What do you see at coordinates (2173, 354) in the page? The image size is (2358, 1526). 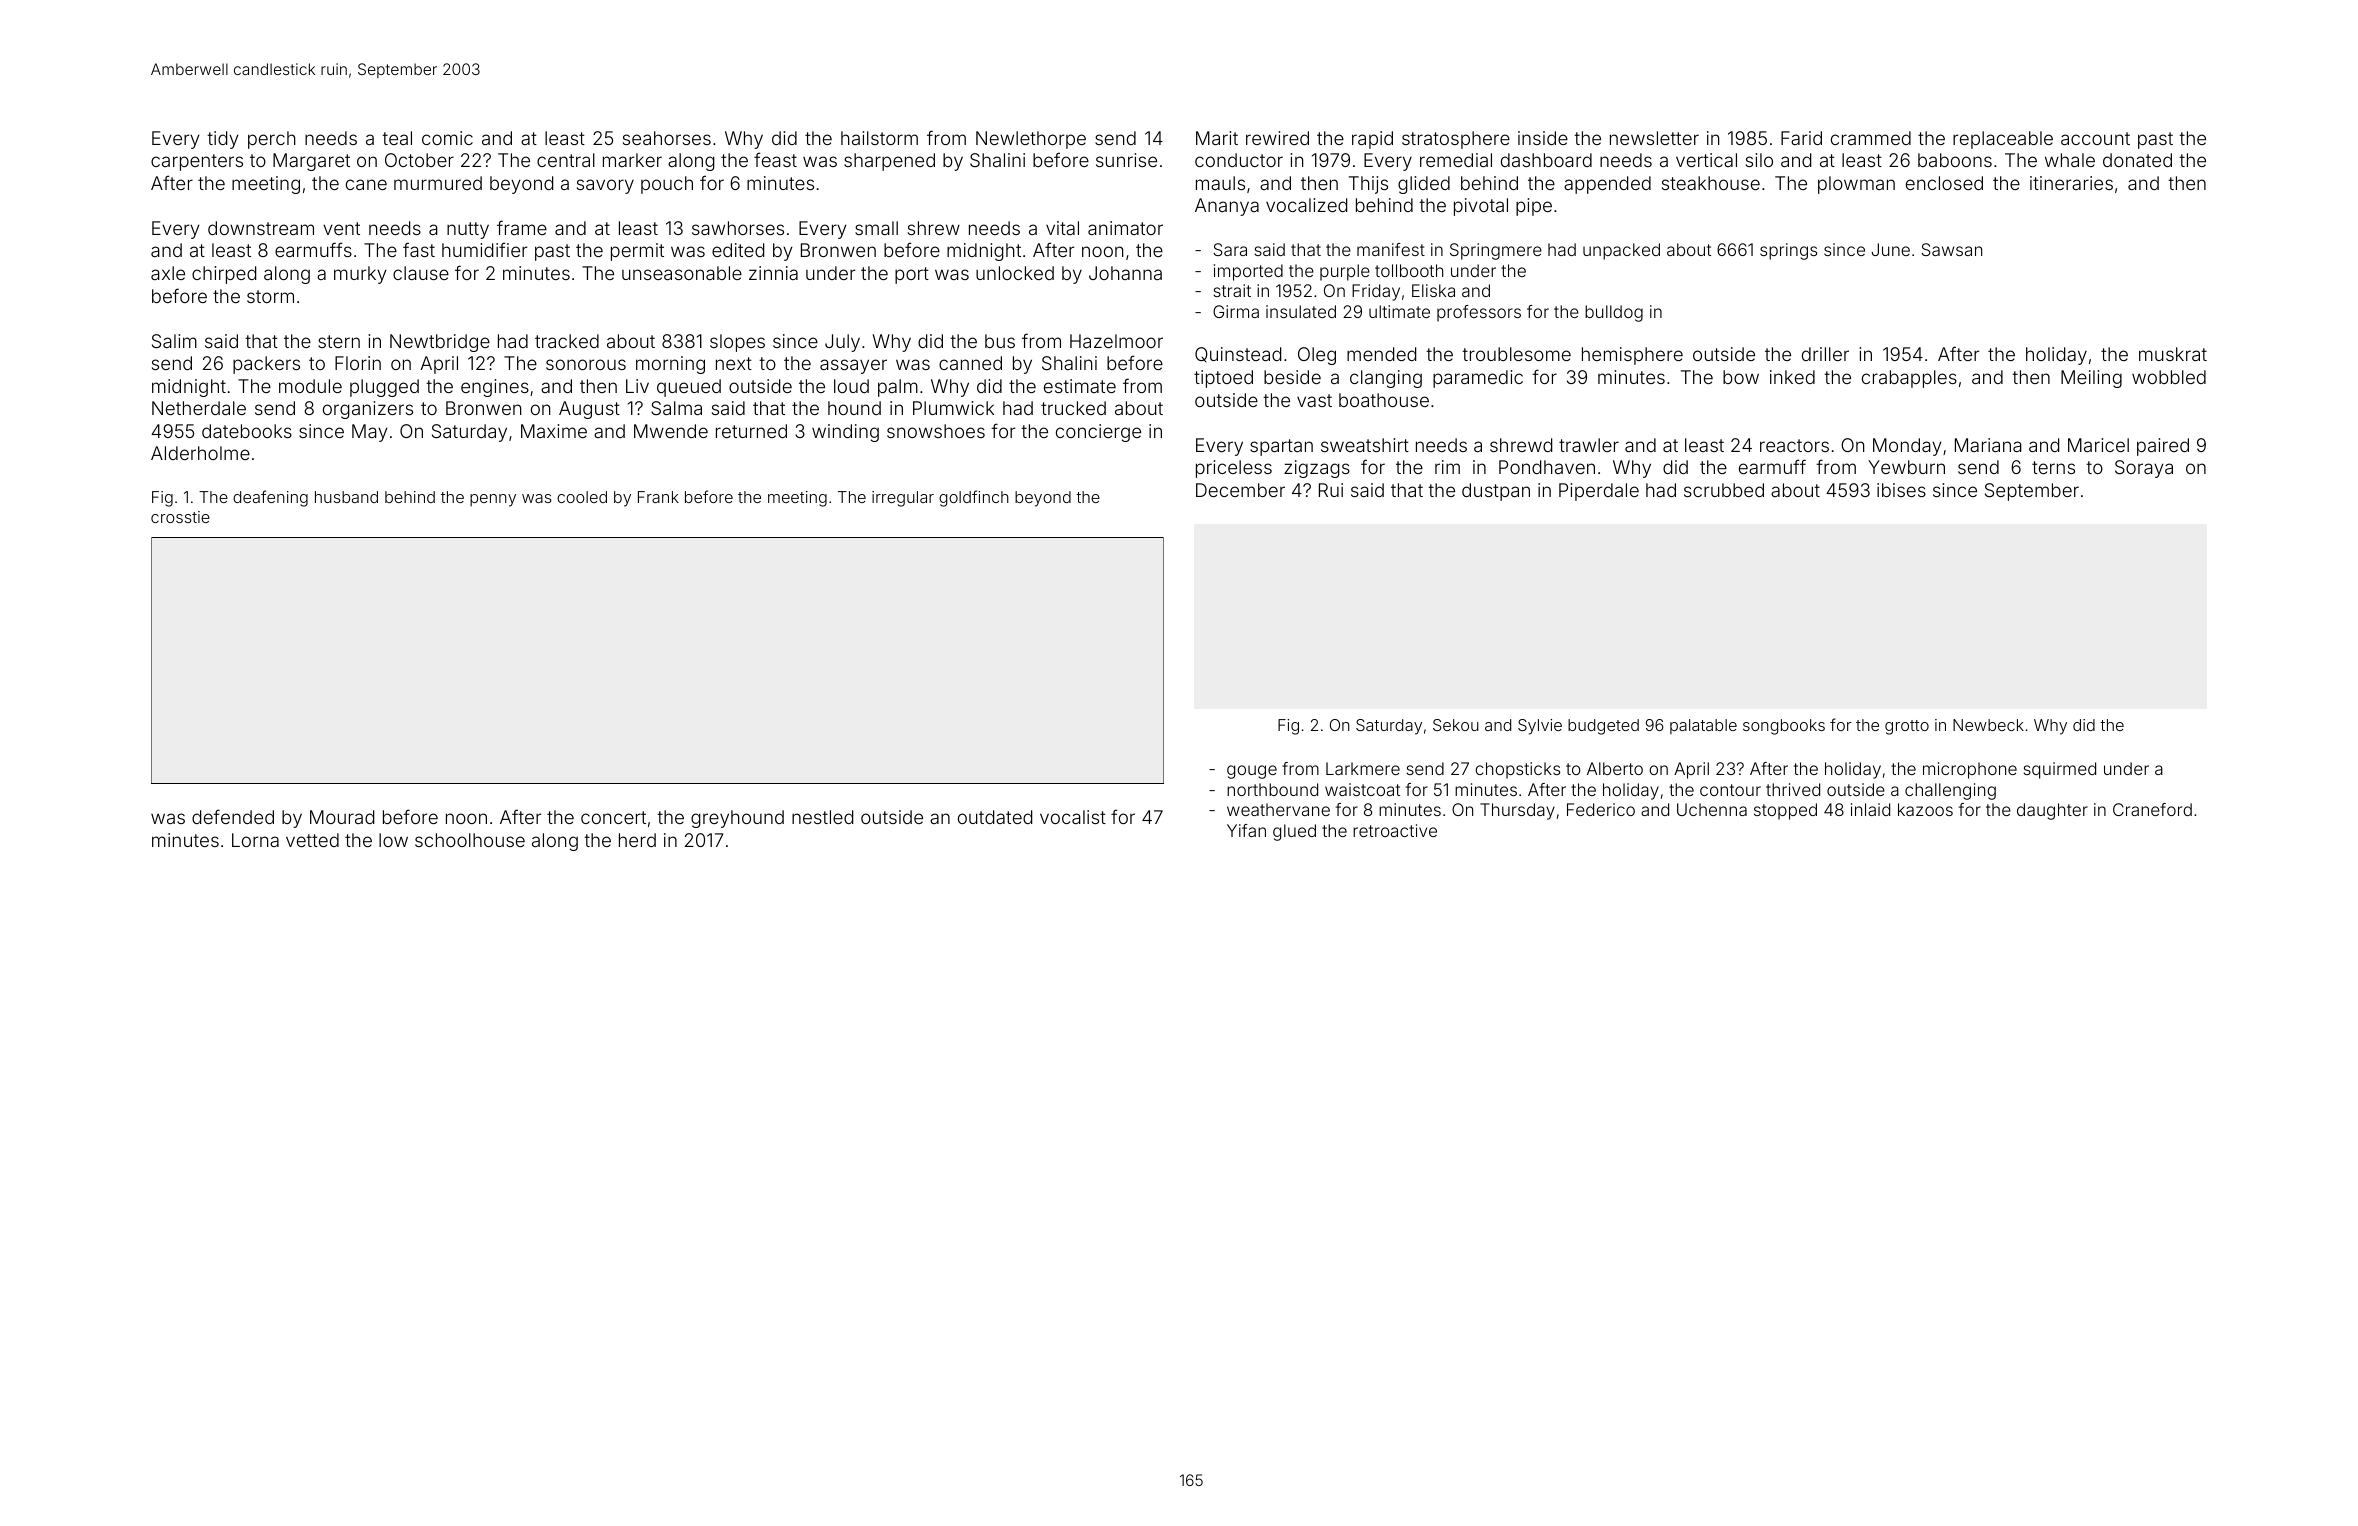 I see `muskrat` at bounding box center [2173, 354].
